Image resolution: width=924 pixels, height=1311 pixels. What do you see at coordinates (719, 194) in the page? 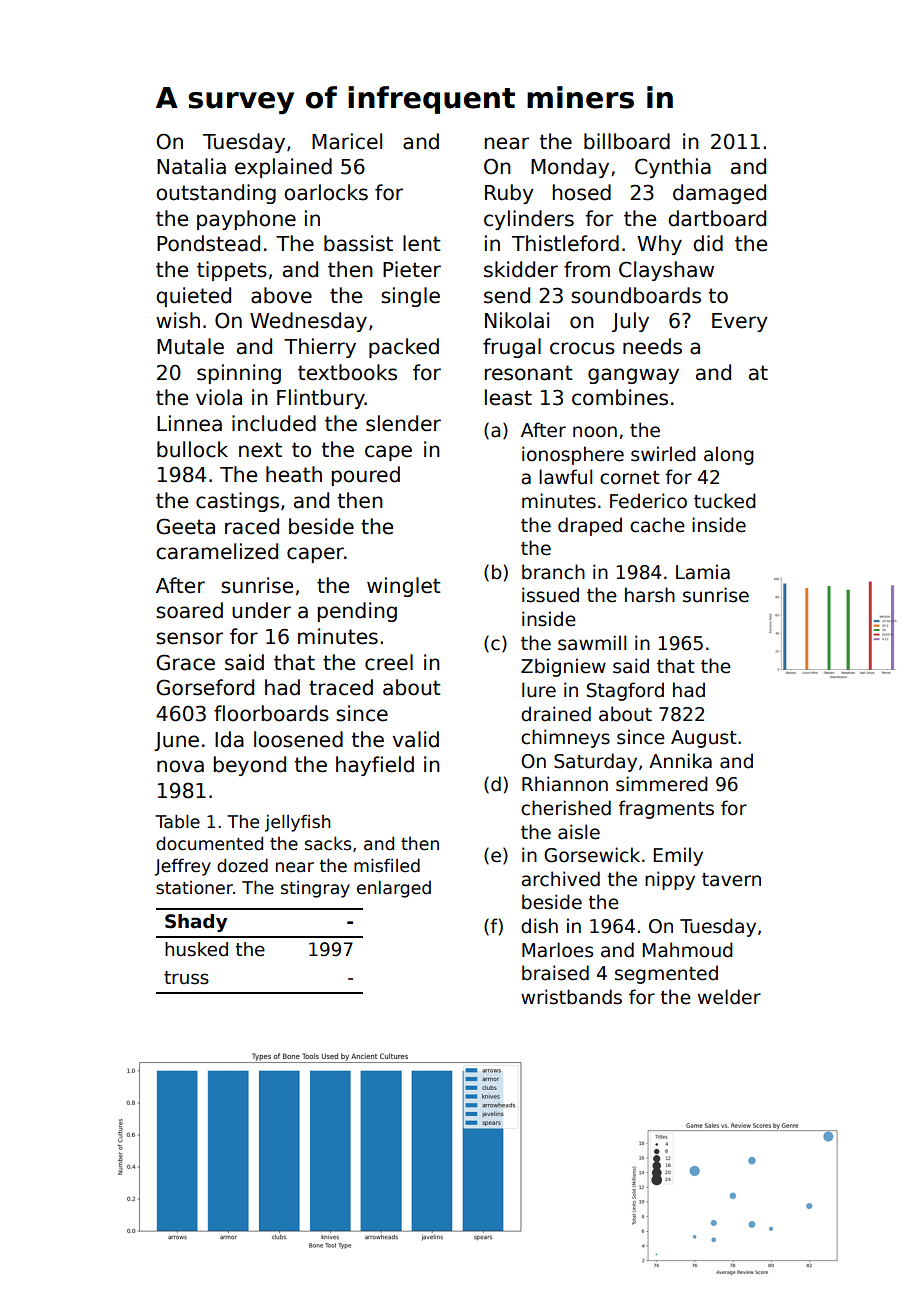
I see `damaged` at bounding box center [719, 194].
